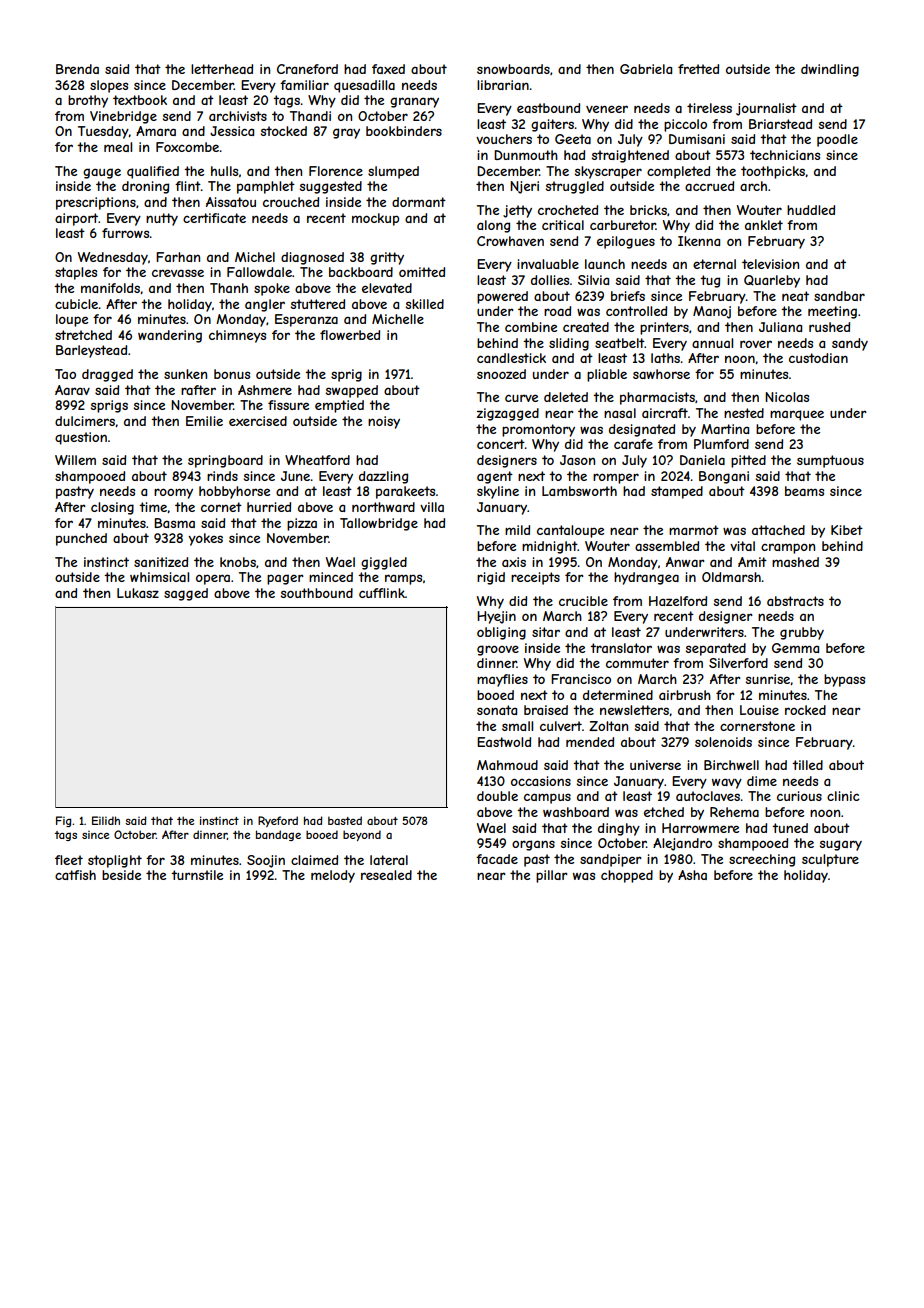  Describe the element at coordinates (379, 524) in the document. I see `Tallowbridge` at that location.
